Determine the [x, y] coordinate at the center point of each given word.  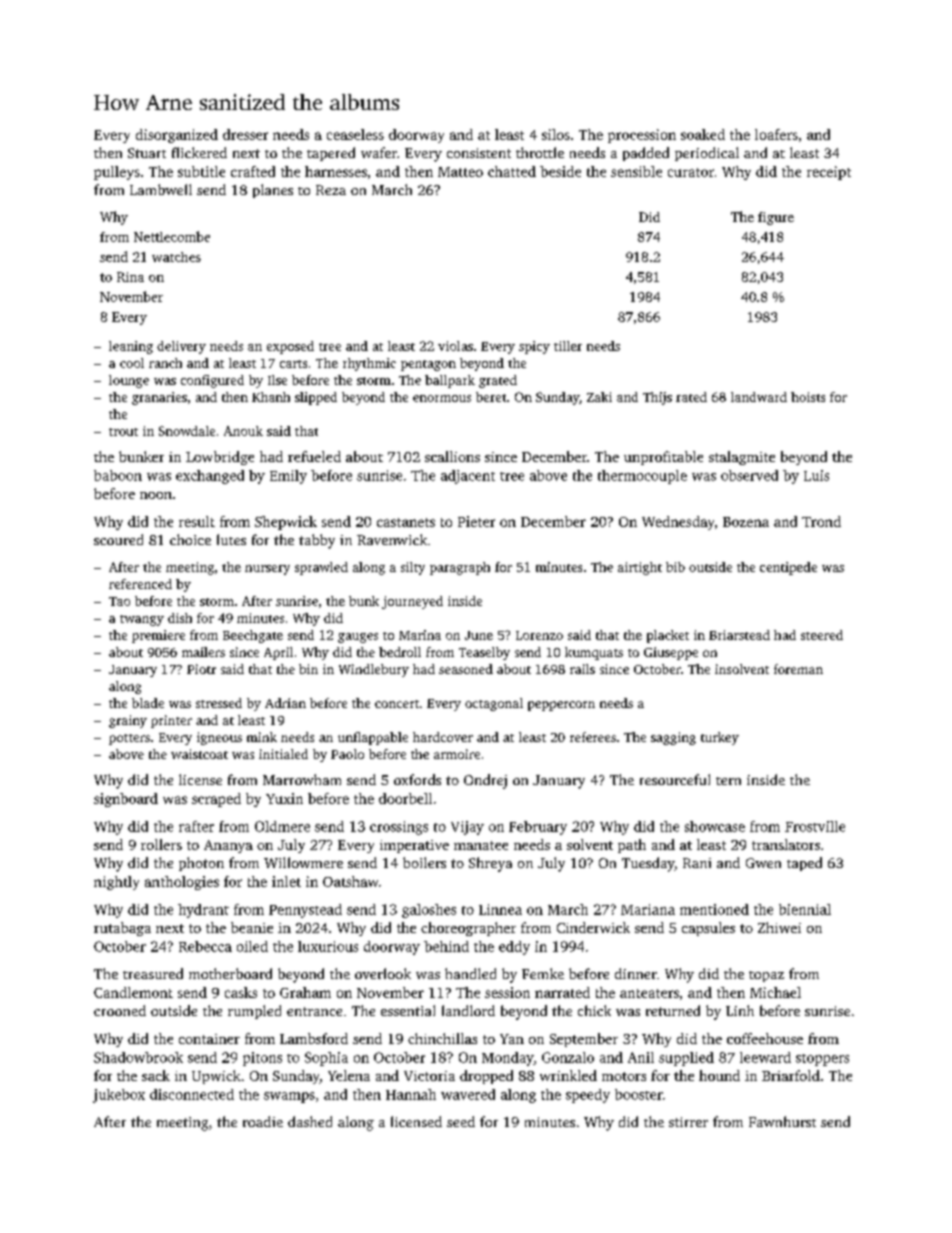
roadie [263, 1121]
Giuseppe [671, 653]
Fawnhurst [782, 1121]
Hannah [411, 1094]
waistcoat [199, 754]
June [479, 635]
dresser [245, 134]
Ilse [277, 380]
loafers [776, 134]
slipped [316, 398]
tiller [568, 346]
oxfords [417, 779]
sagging [673, 738]
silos [556, 134]
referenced [140, 584]
